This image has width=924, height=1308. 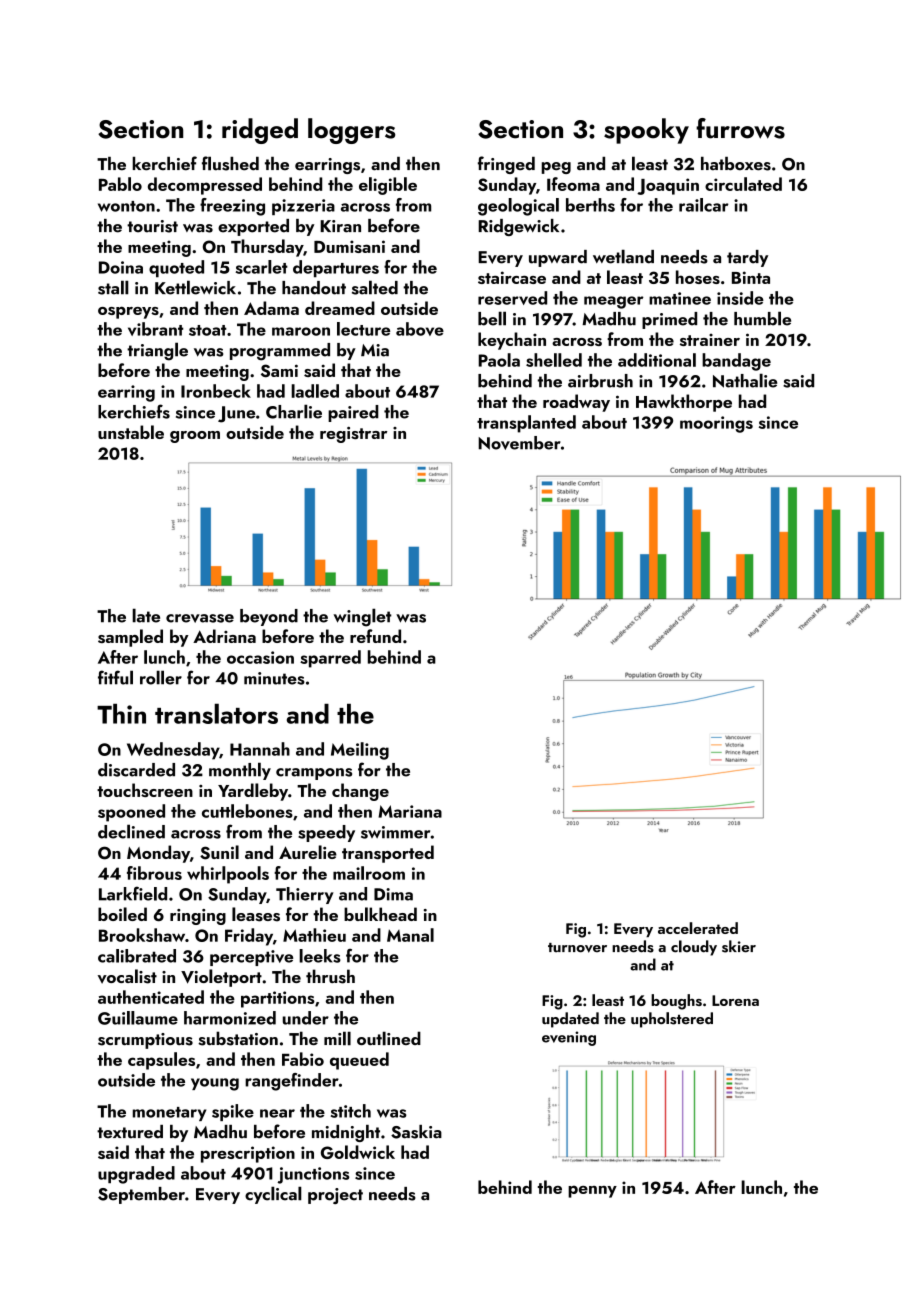 I want to click on accelerated, so click(x=698, y=928).
